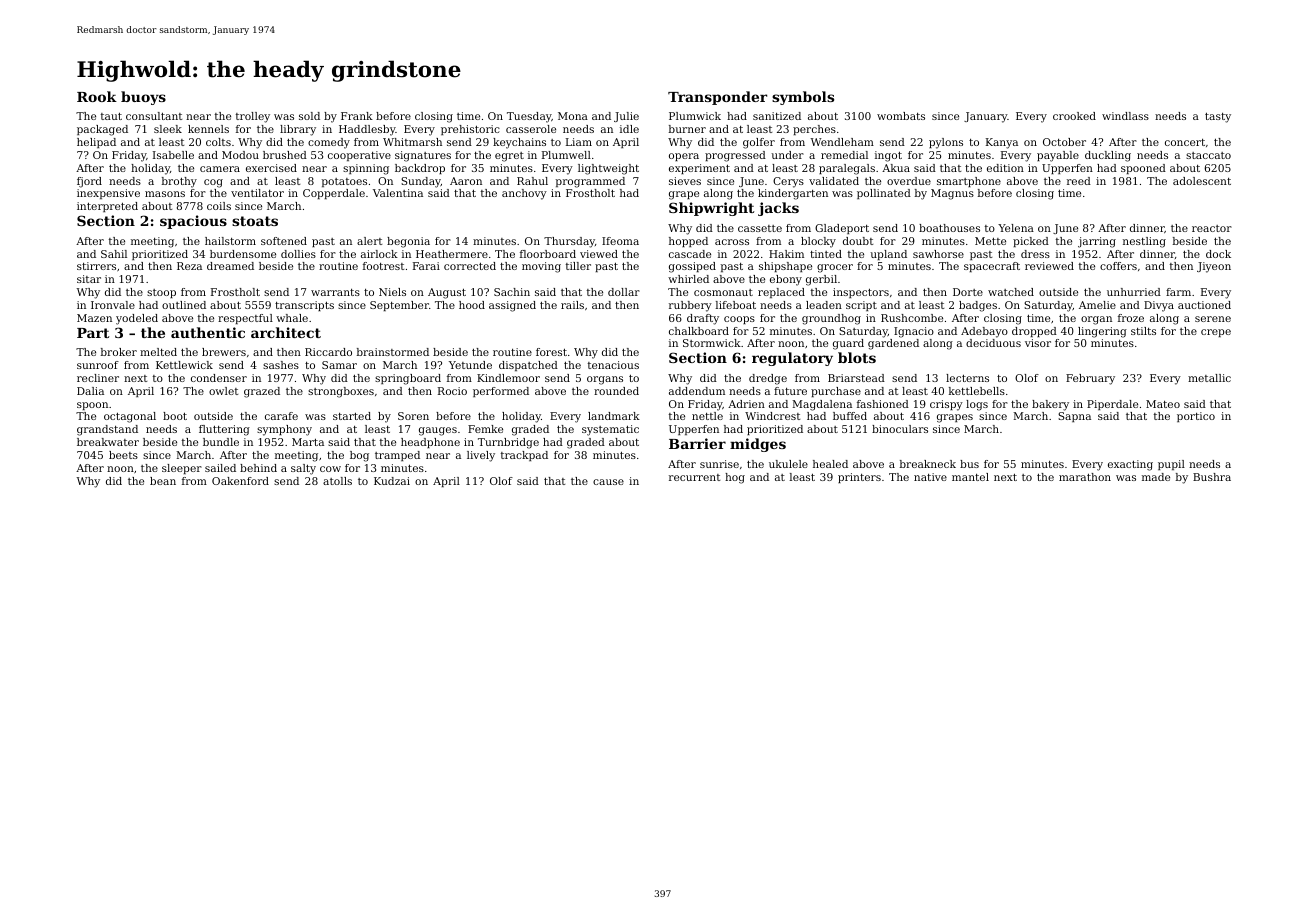 The height and width of the screenshot is (924, 1308). Describe the element at coordinates (96, 143) in the screenshot. I see `helipad` at that location.
